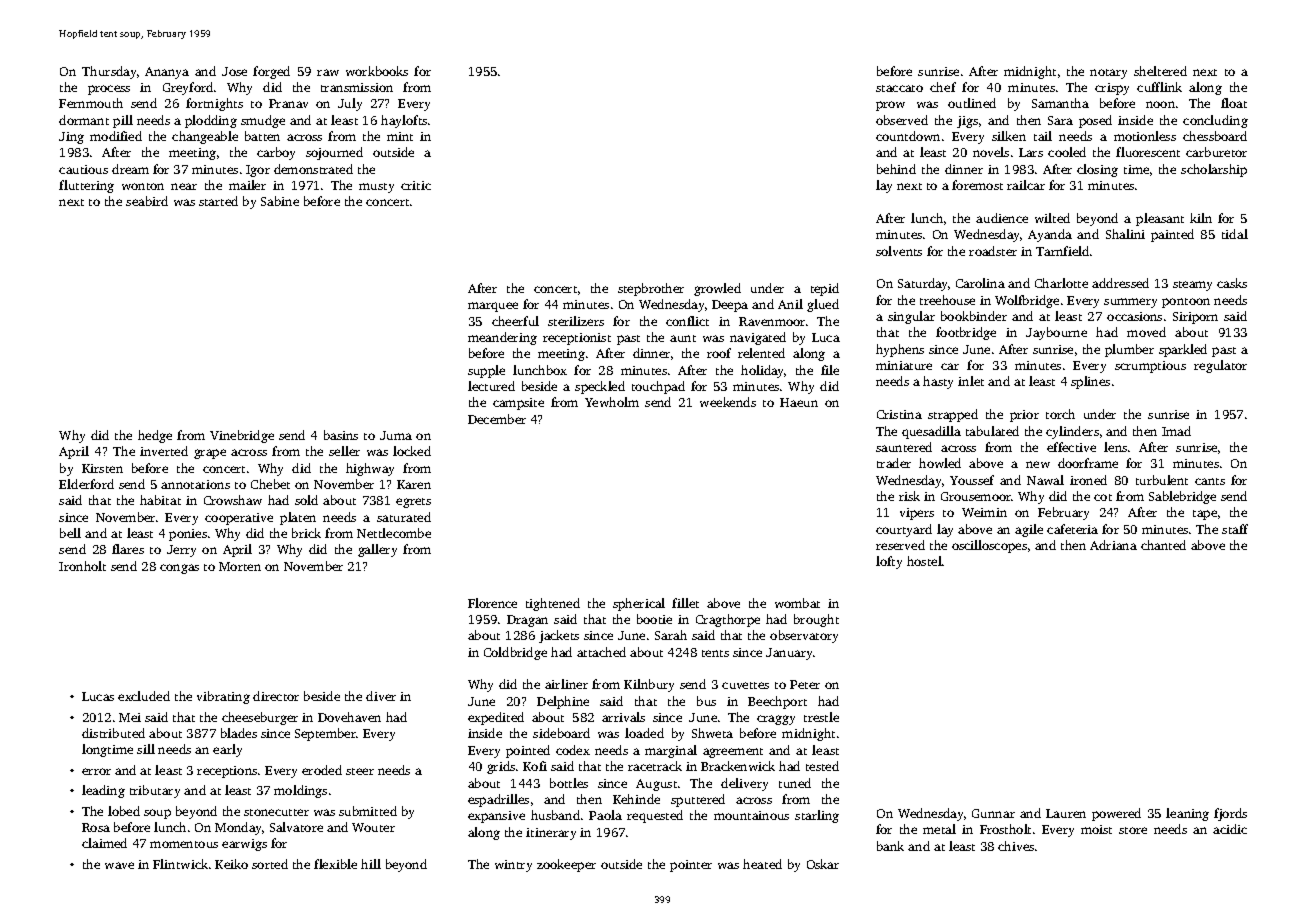 This document has height=924, width=1308. What do you see at coordinates (1160, 71) in the document?
I see `sheltered` at bounding box center [1160, 71].
